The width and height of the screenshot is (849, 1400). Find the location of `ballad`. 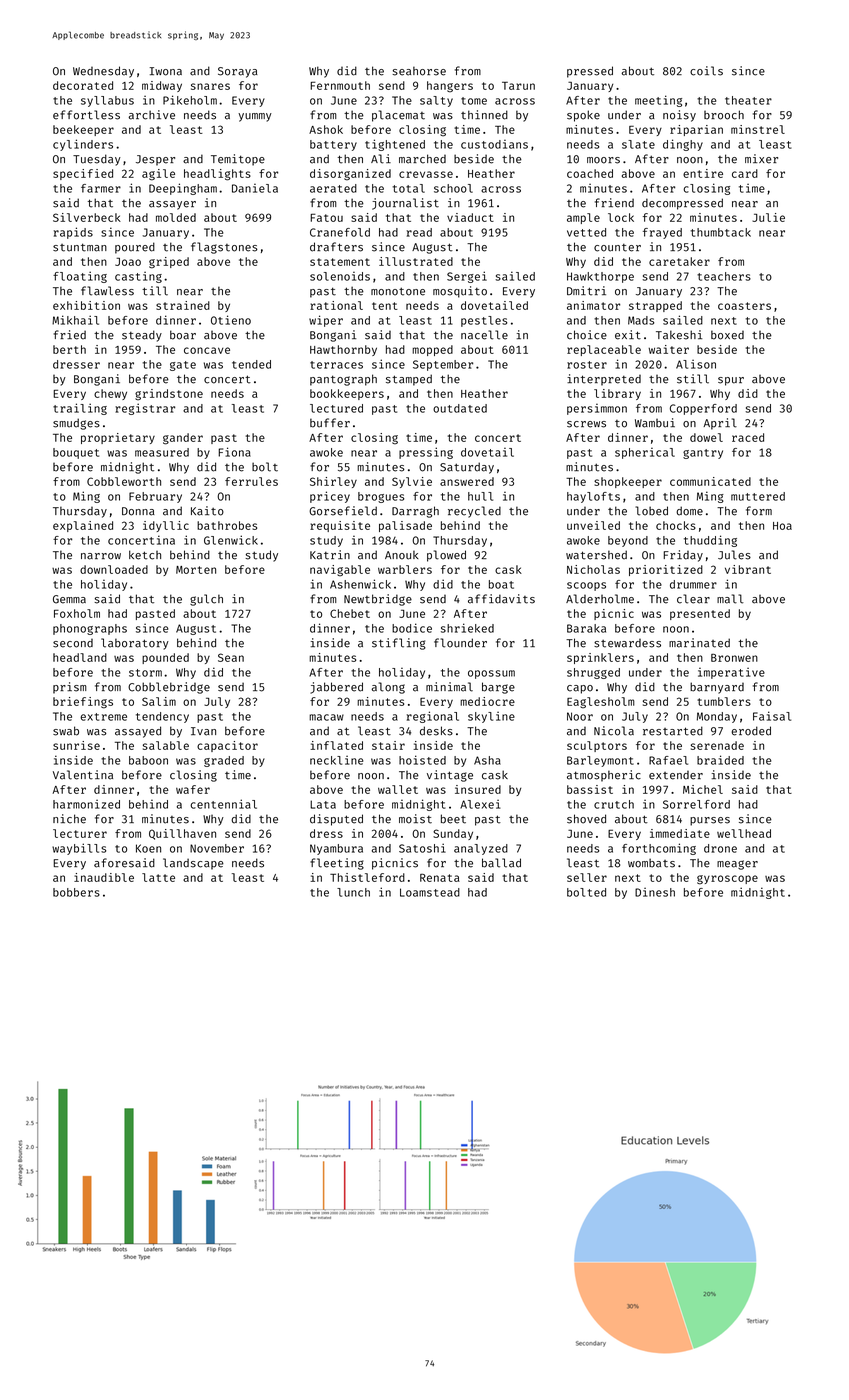

ballad is located at coordinates (501, 863).
